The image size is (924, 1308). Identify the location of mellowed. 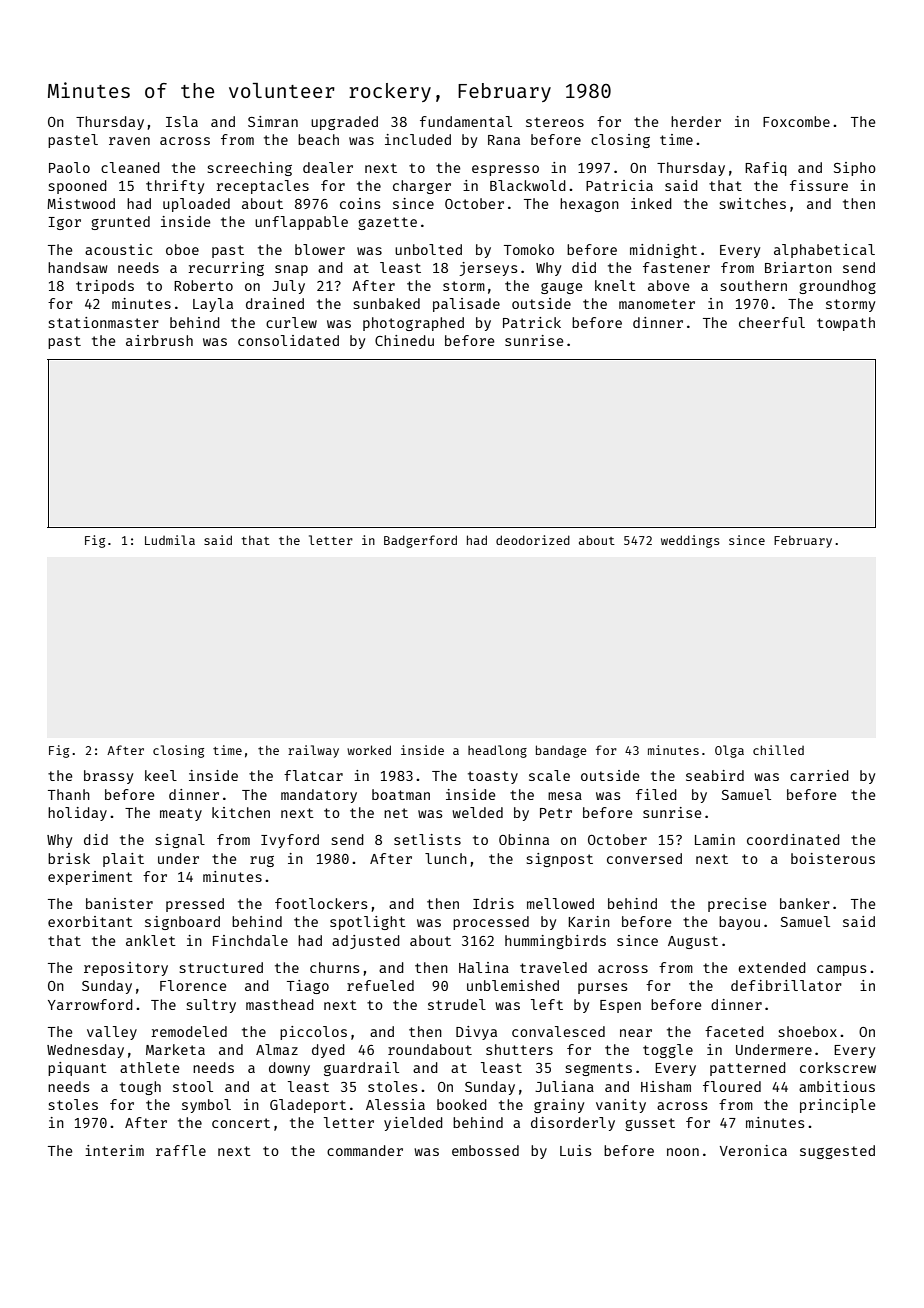
(560, 903).
